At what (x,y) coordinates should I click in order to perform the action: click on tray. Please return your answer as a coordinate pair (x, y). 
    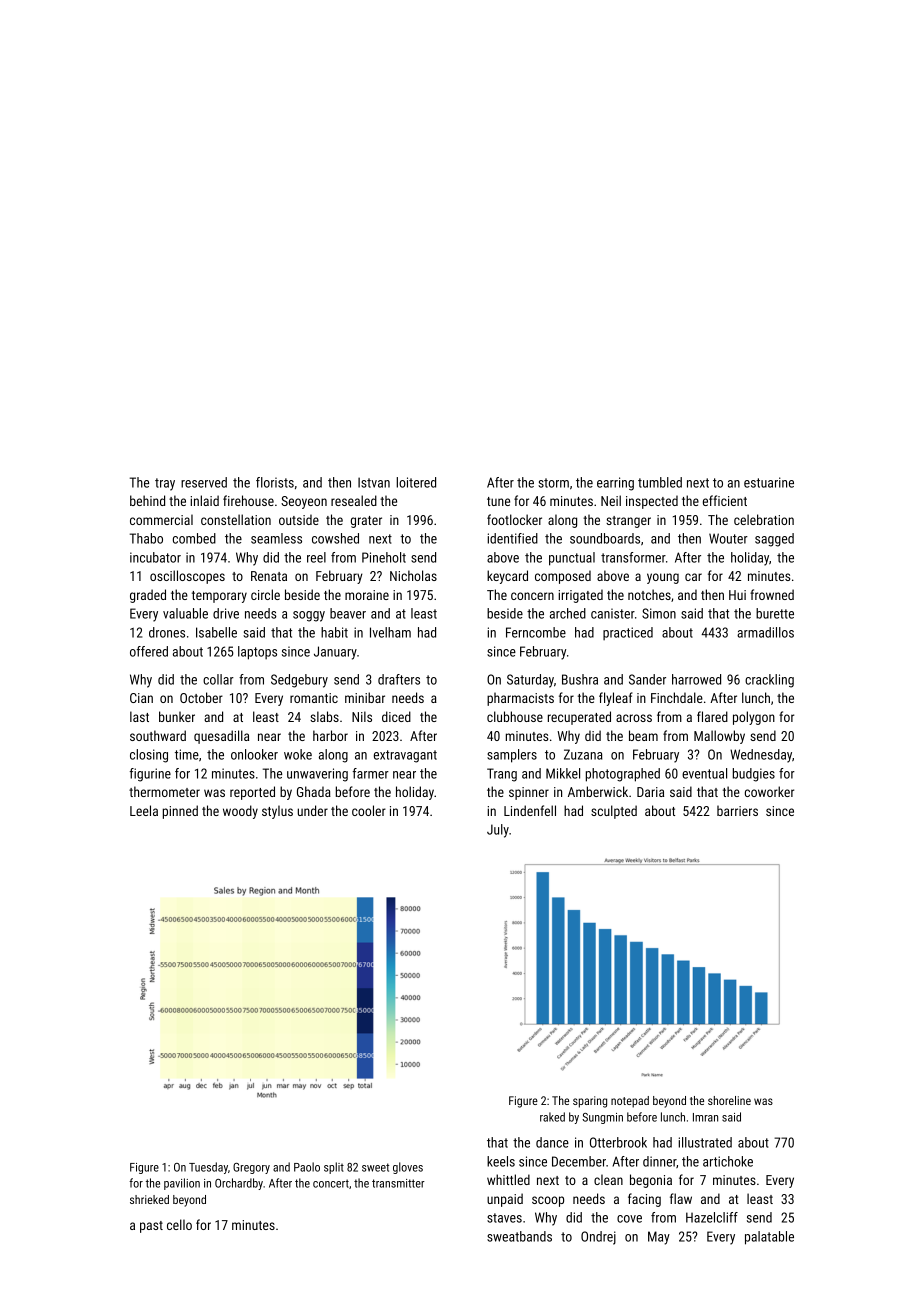
    Looking at the image, I should click on (165, 484).
